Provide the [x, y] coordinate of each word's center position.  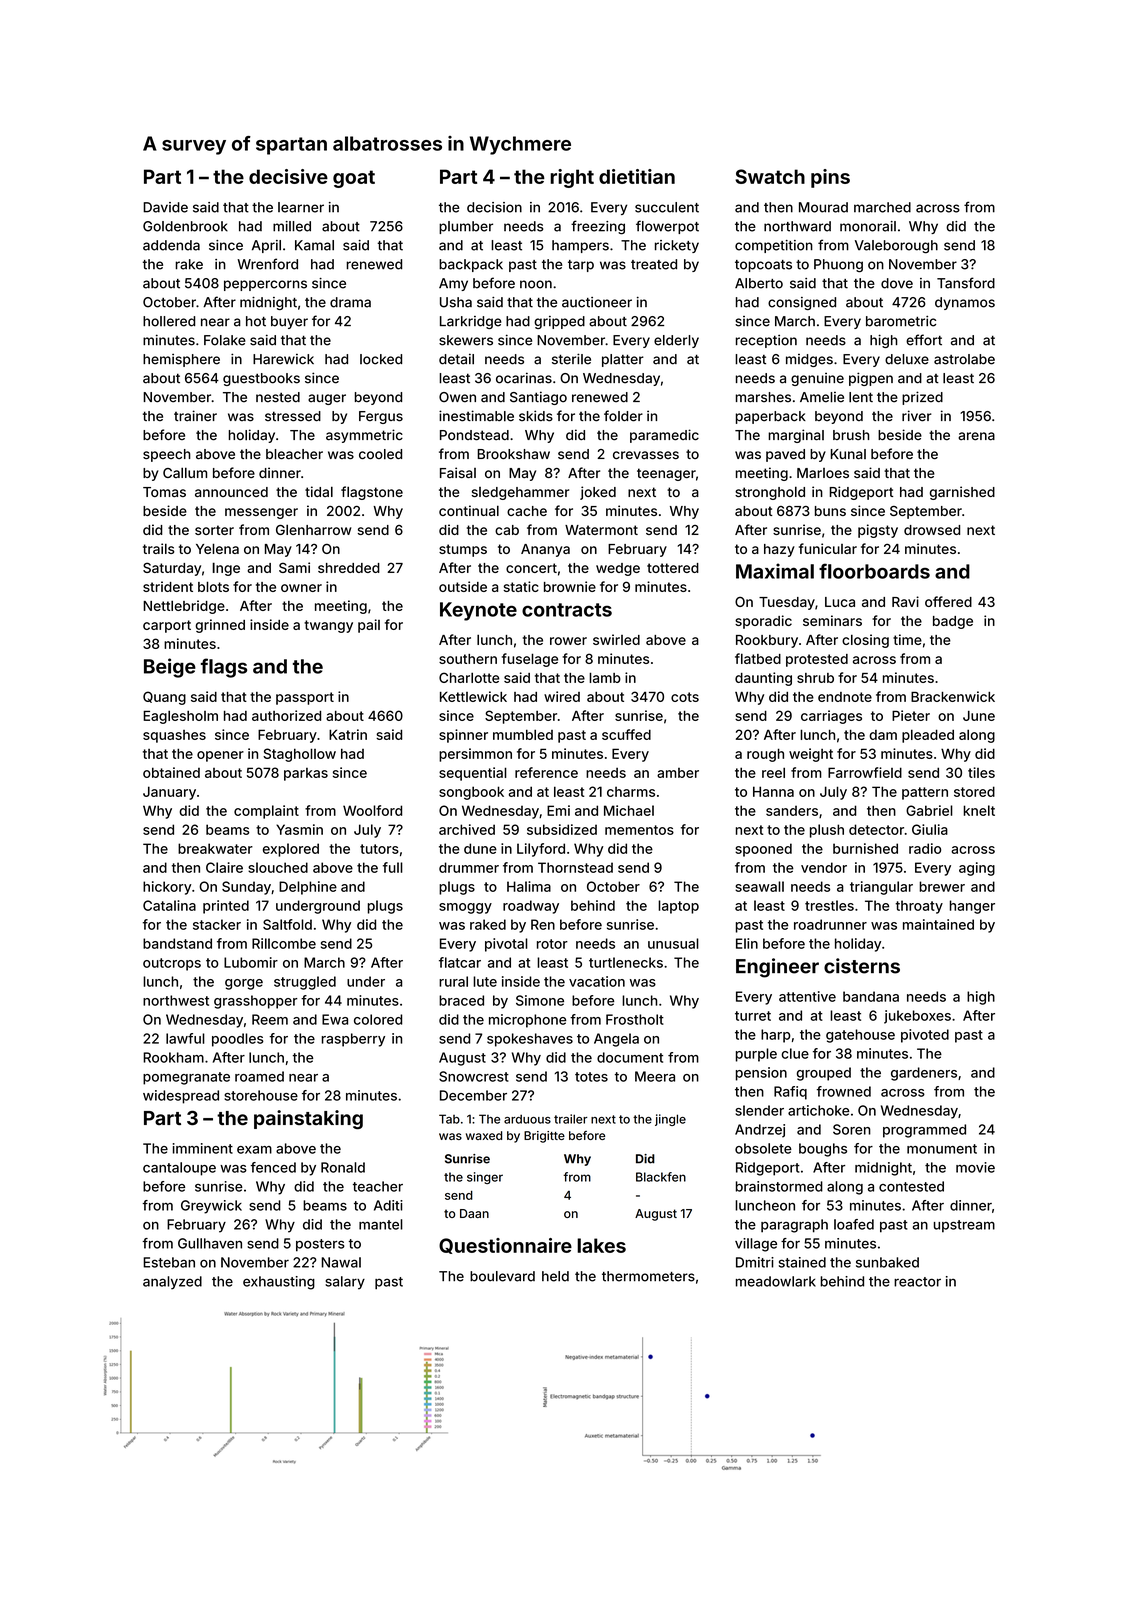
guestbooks [261, 379]
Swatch [770, 176]
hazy [779, 550]
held [555, 1276]
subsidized [562, 829]
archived [467, 829]
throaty [919, 907]
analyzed [172, 1283]
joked [598, 493]
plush [827, 831]
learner [301, 207]
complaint [266, 812]
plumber [466, 227]
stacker [217, 924]
